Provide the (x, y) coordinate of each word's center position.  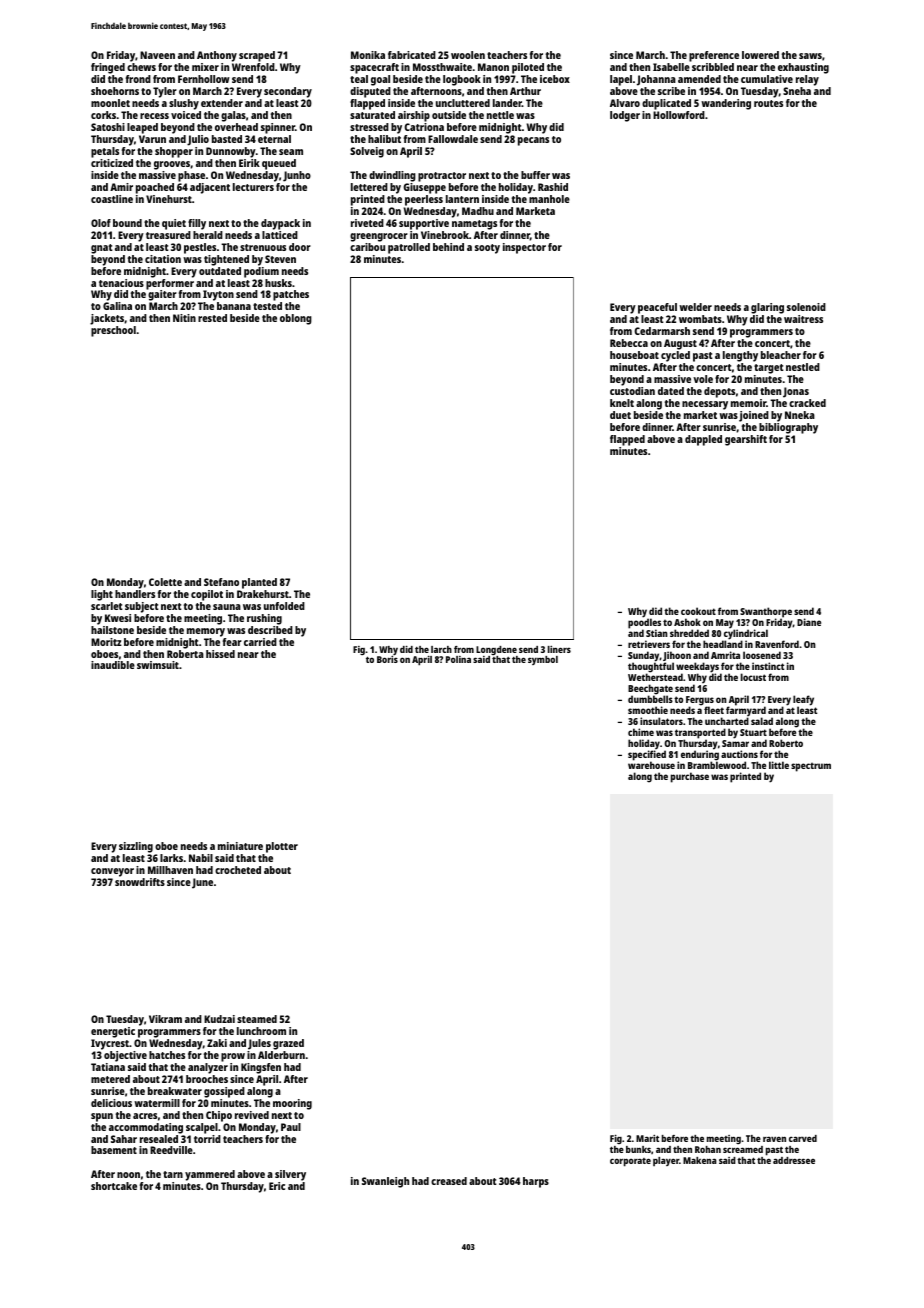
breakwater (175, 1091)
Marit (647, 1138)
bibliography (788, 428)
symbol (543, 660)
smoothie (648, 710)
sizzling (136, 847)
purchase (690, 777)
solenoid (806, 307)
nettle (500, 115)
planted (259, 583)
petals (105, 152)
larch (441, 649)
